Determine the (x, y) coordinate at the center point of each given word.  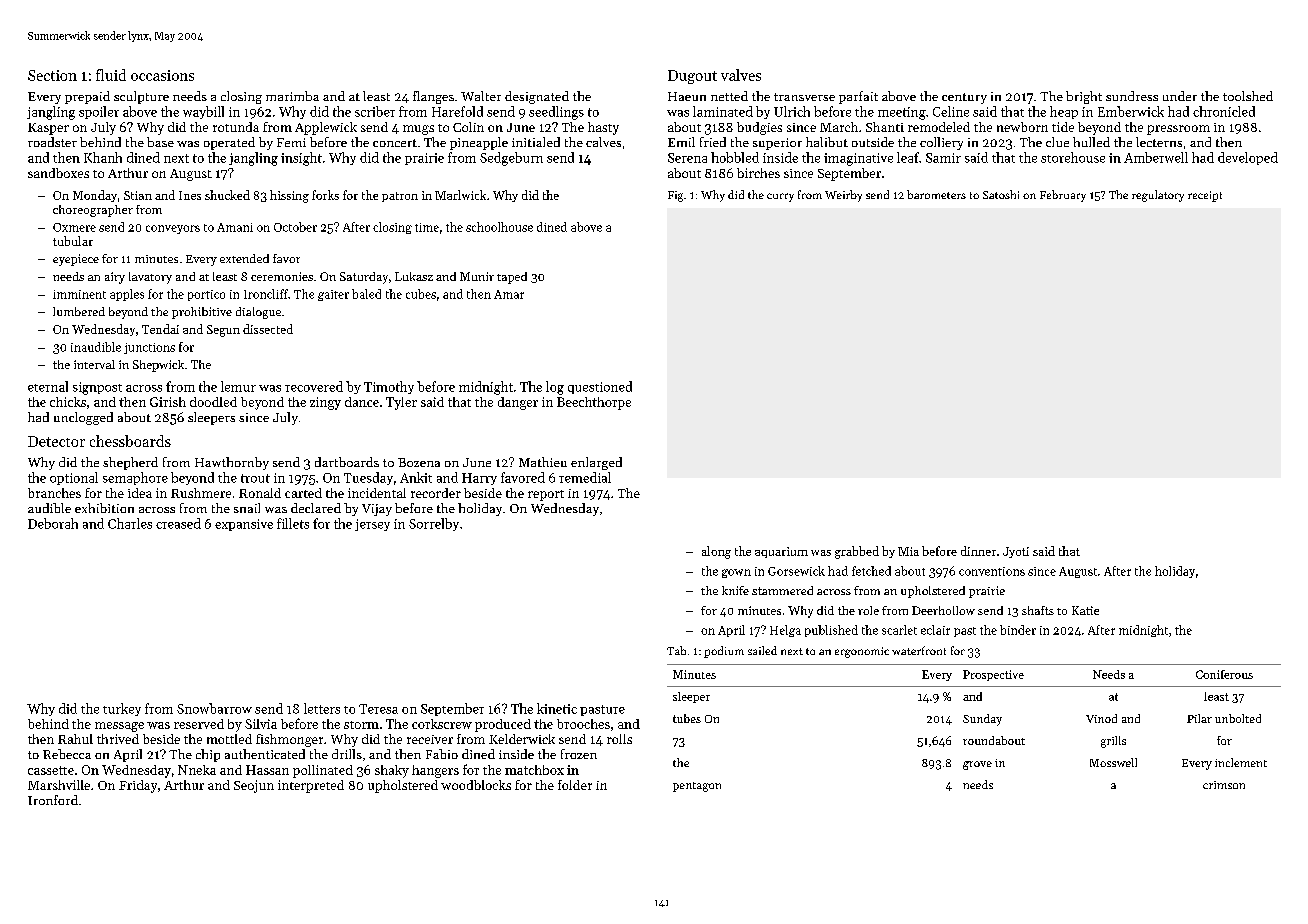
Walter (481, 96)
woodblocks (476, 785)
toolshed (1248, 96)
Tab (676, 650)
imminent (79, 294)
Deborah (53, 523)
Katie (1085, 610)
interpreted (311, 786)
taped (512, 278)
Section (52, 75)
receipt (1205, 196)
